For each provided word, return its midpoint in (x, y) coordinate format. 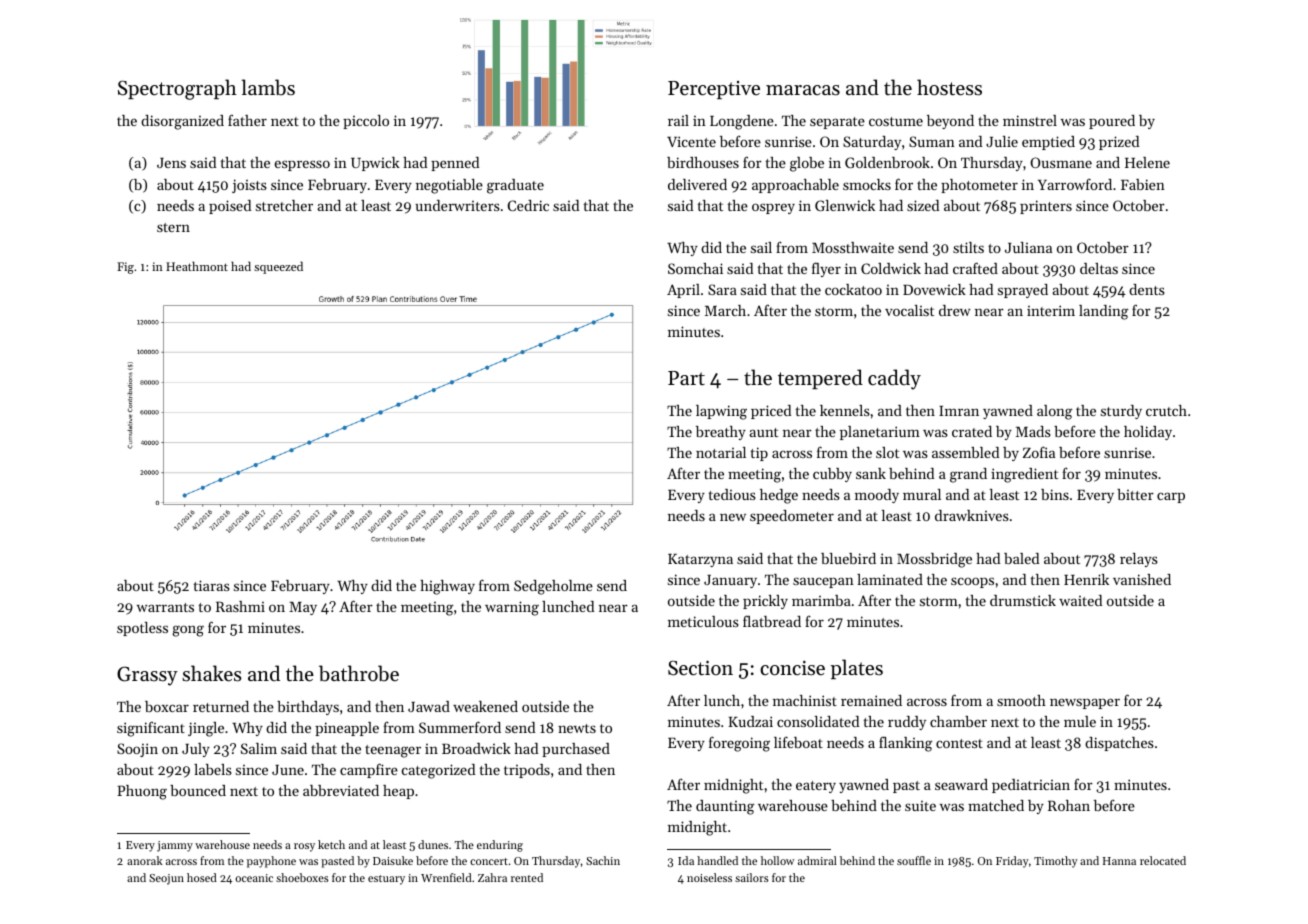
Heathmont (197, 266)
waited (1080, 600)
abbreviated (341, 790)
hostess (949, 87)
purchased (576, 750)
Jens (171, 163)
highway (447, 587)
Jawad (429, 706)
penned (455, 164)
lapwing (721, 412)
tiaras (212, 585)
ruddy (907, 723)
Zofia (1039, 452)
